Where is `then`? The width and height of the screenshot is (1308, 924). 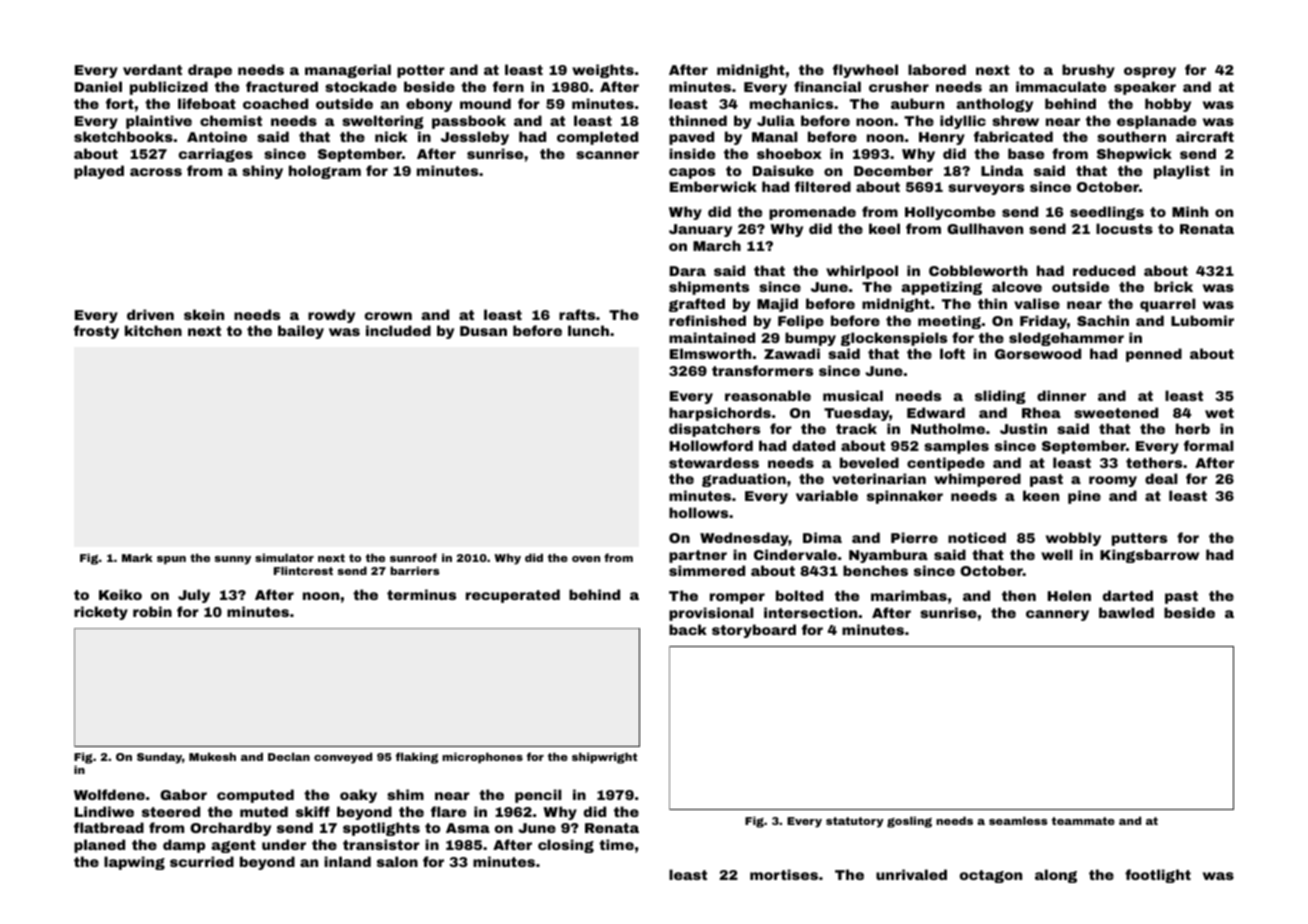
then is located at coordinates (1019, 595).
